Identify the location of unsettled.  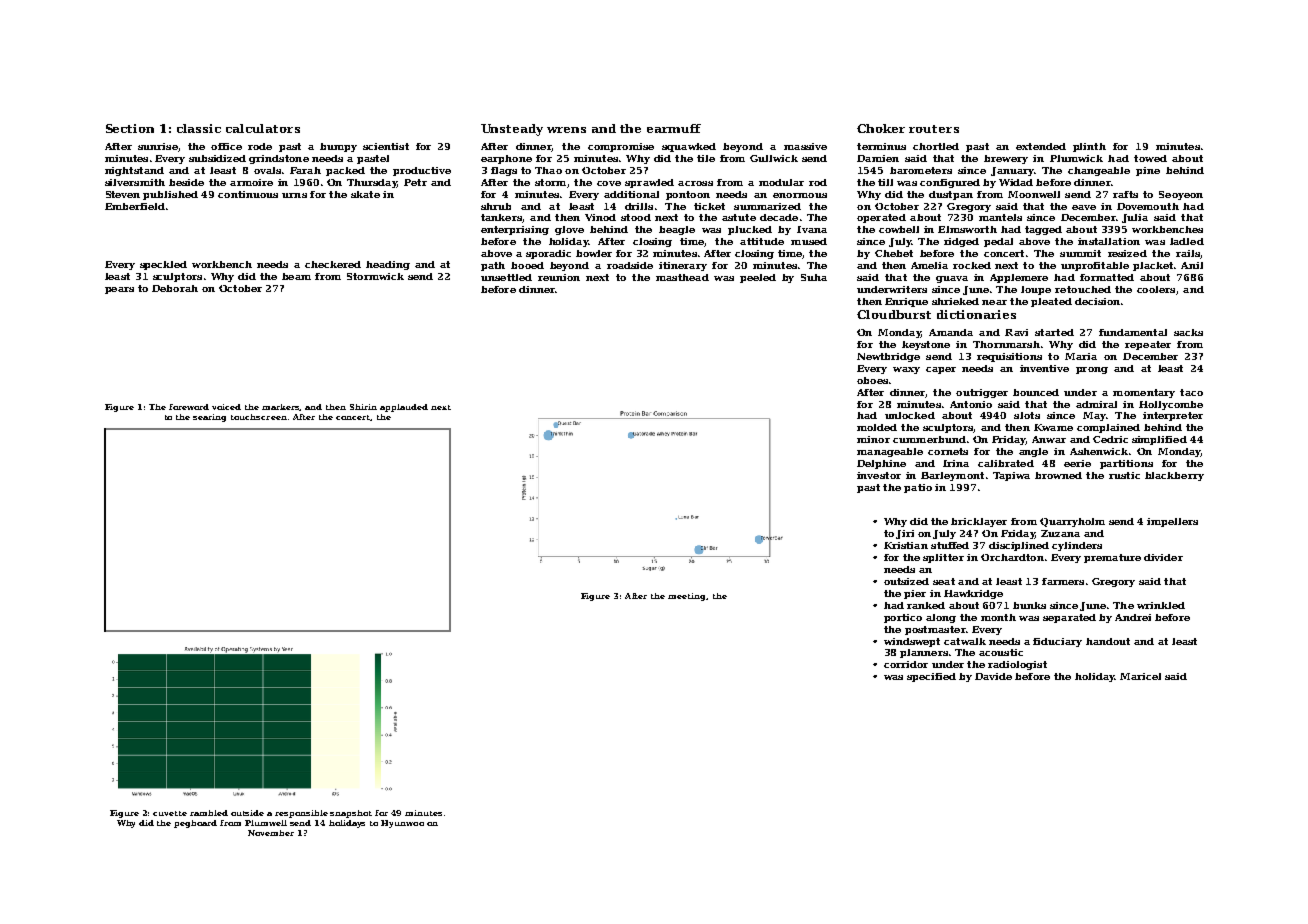
(506, 277).
